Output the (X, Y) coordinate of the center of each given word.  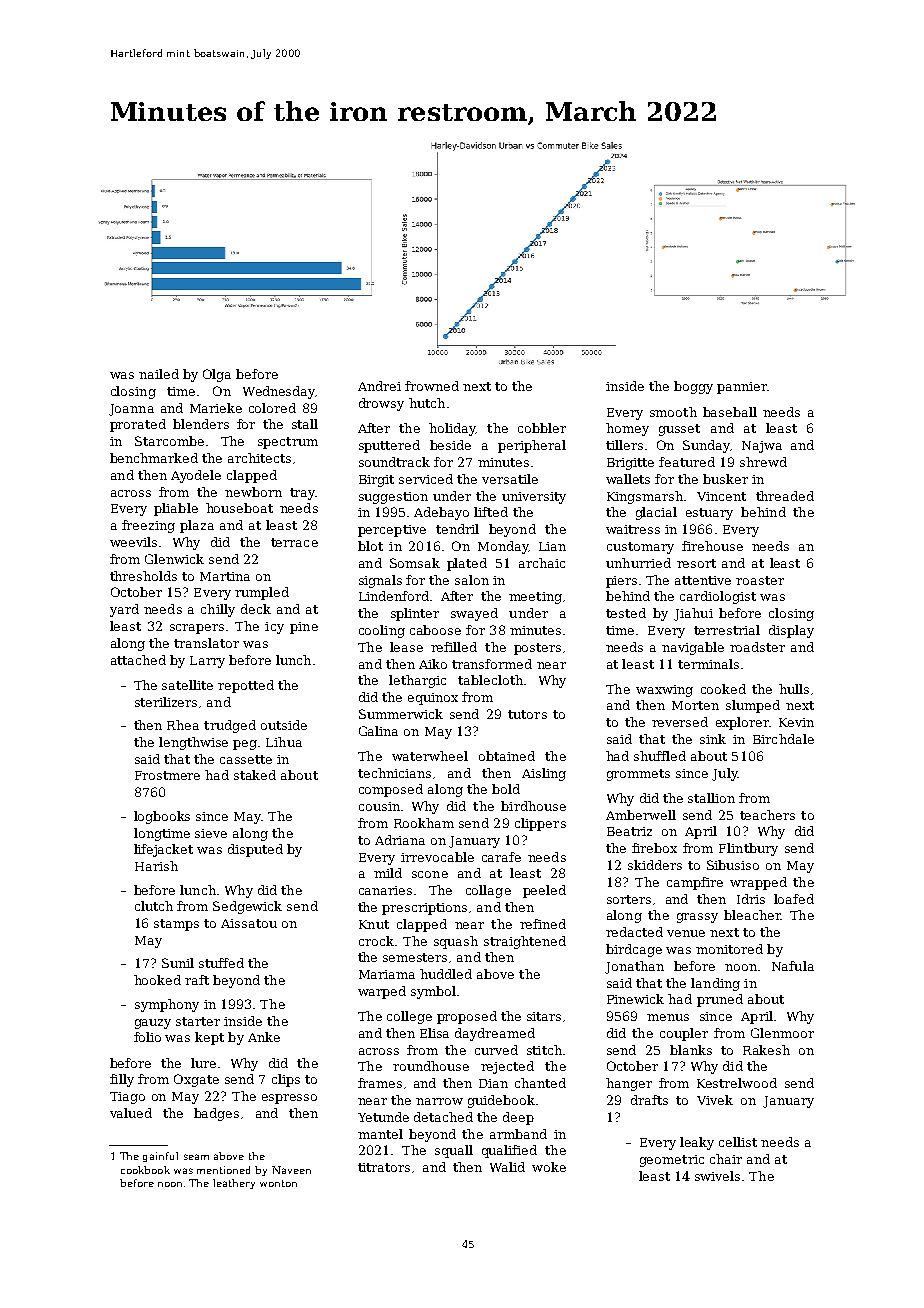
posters (537, 649)
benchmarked (154, 458)
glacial (656, 513)
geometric (672, 1161)
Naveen (291, 1170)
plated (467, 564)
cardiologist (718, 597)
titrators (384, 1167)
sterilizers (166, 702)
